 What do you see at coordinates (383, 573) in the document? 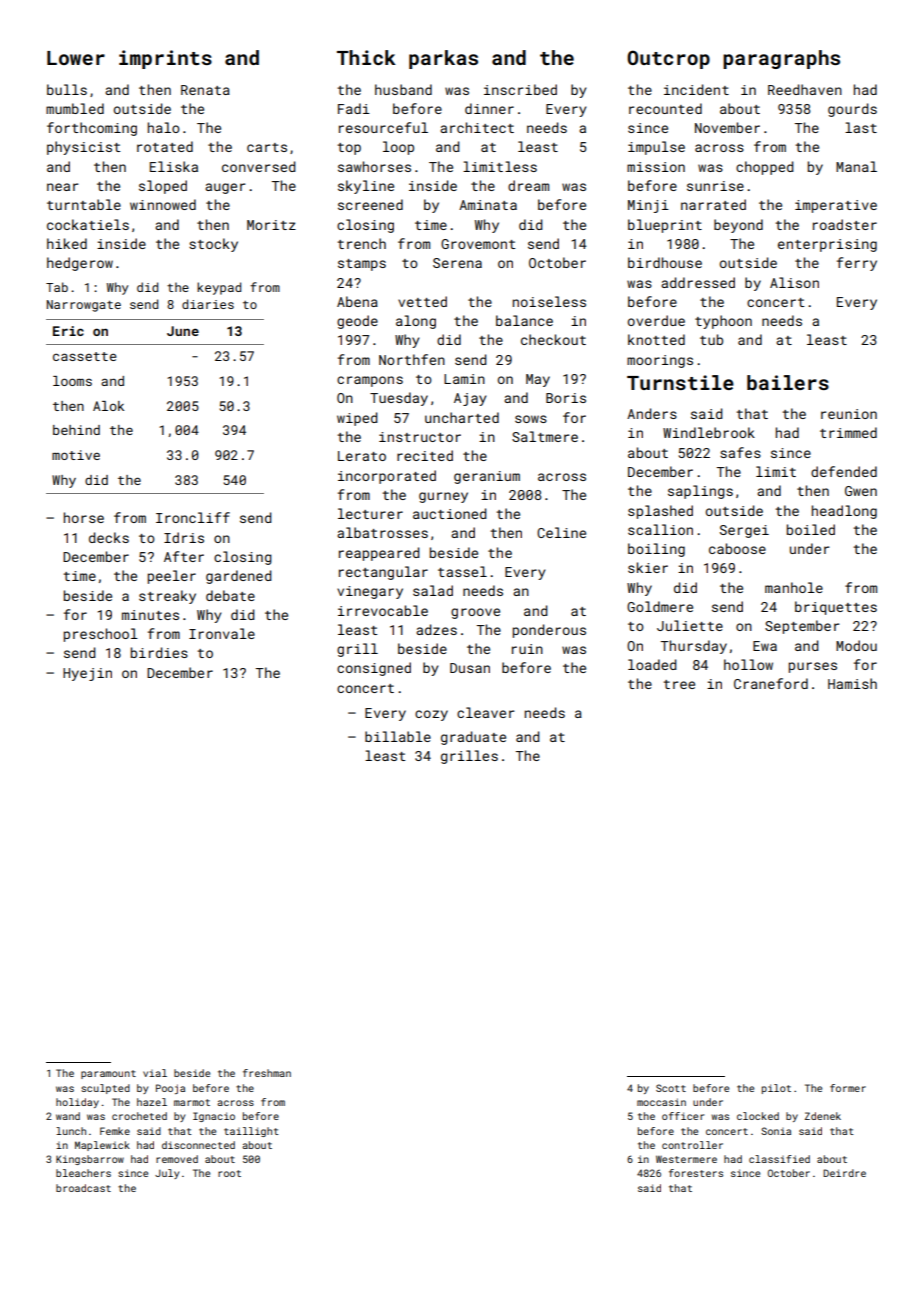
I see `rectangular` at bounding box center [383, 573].
